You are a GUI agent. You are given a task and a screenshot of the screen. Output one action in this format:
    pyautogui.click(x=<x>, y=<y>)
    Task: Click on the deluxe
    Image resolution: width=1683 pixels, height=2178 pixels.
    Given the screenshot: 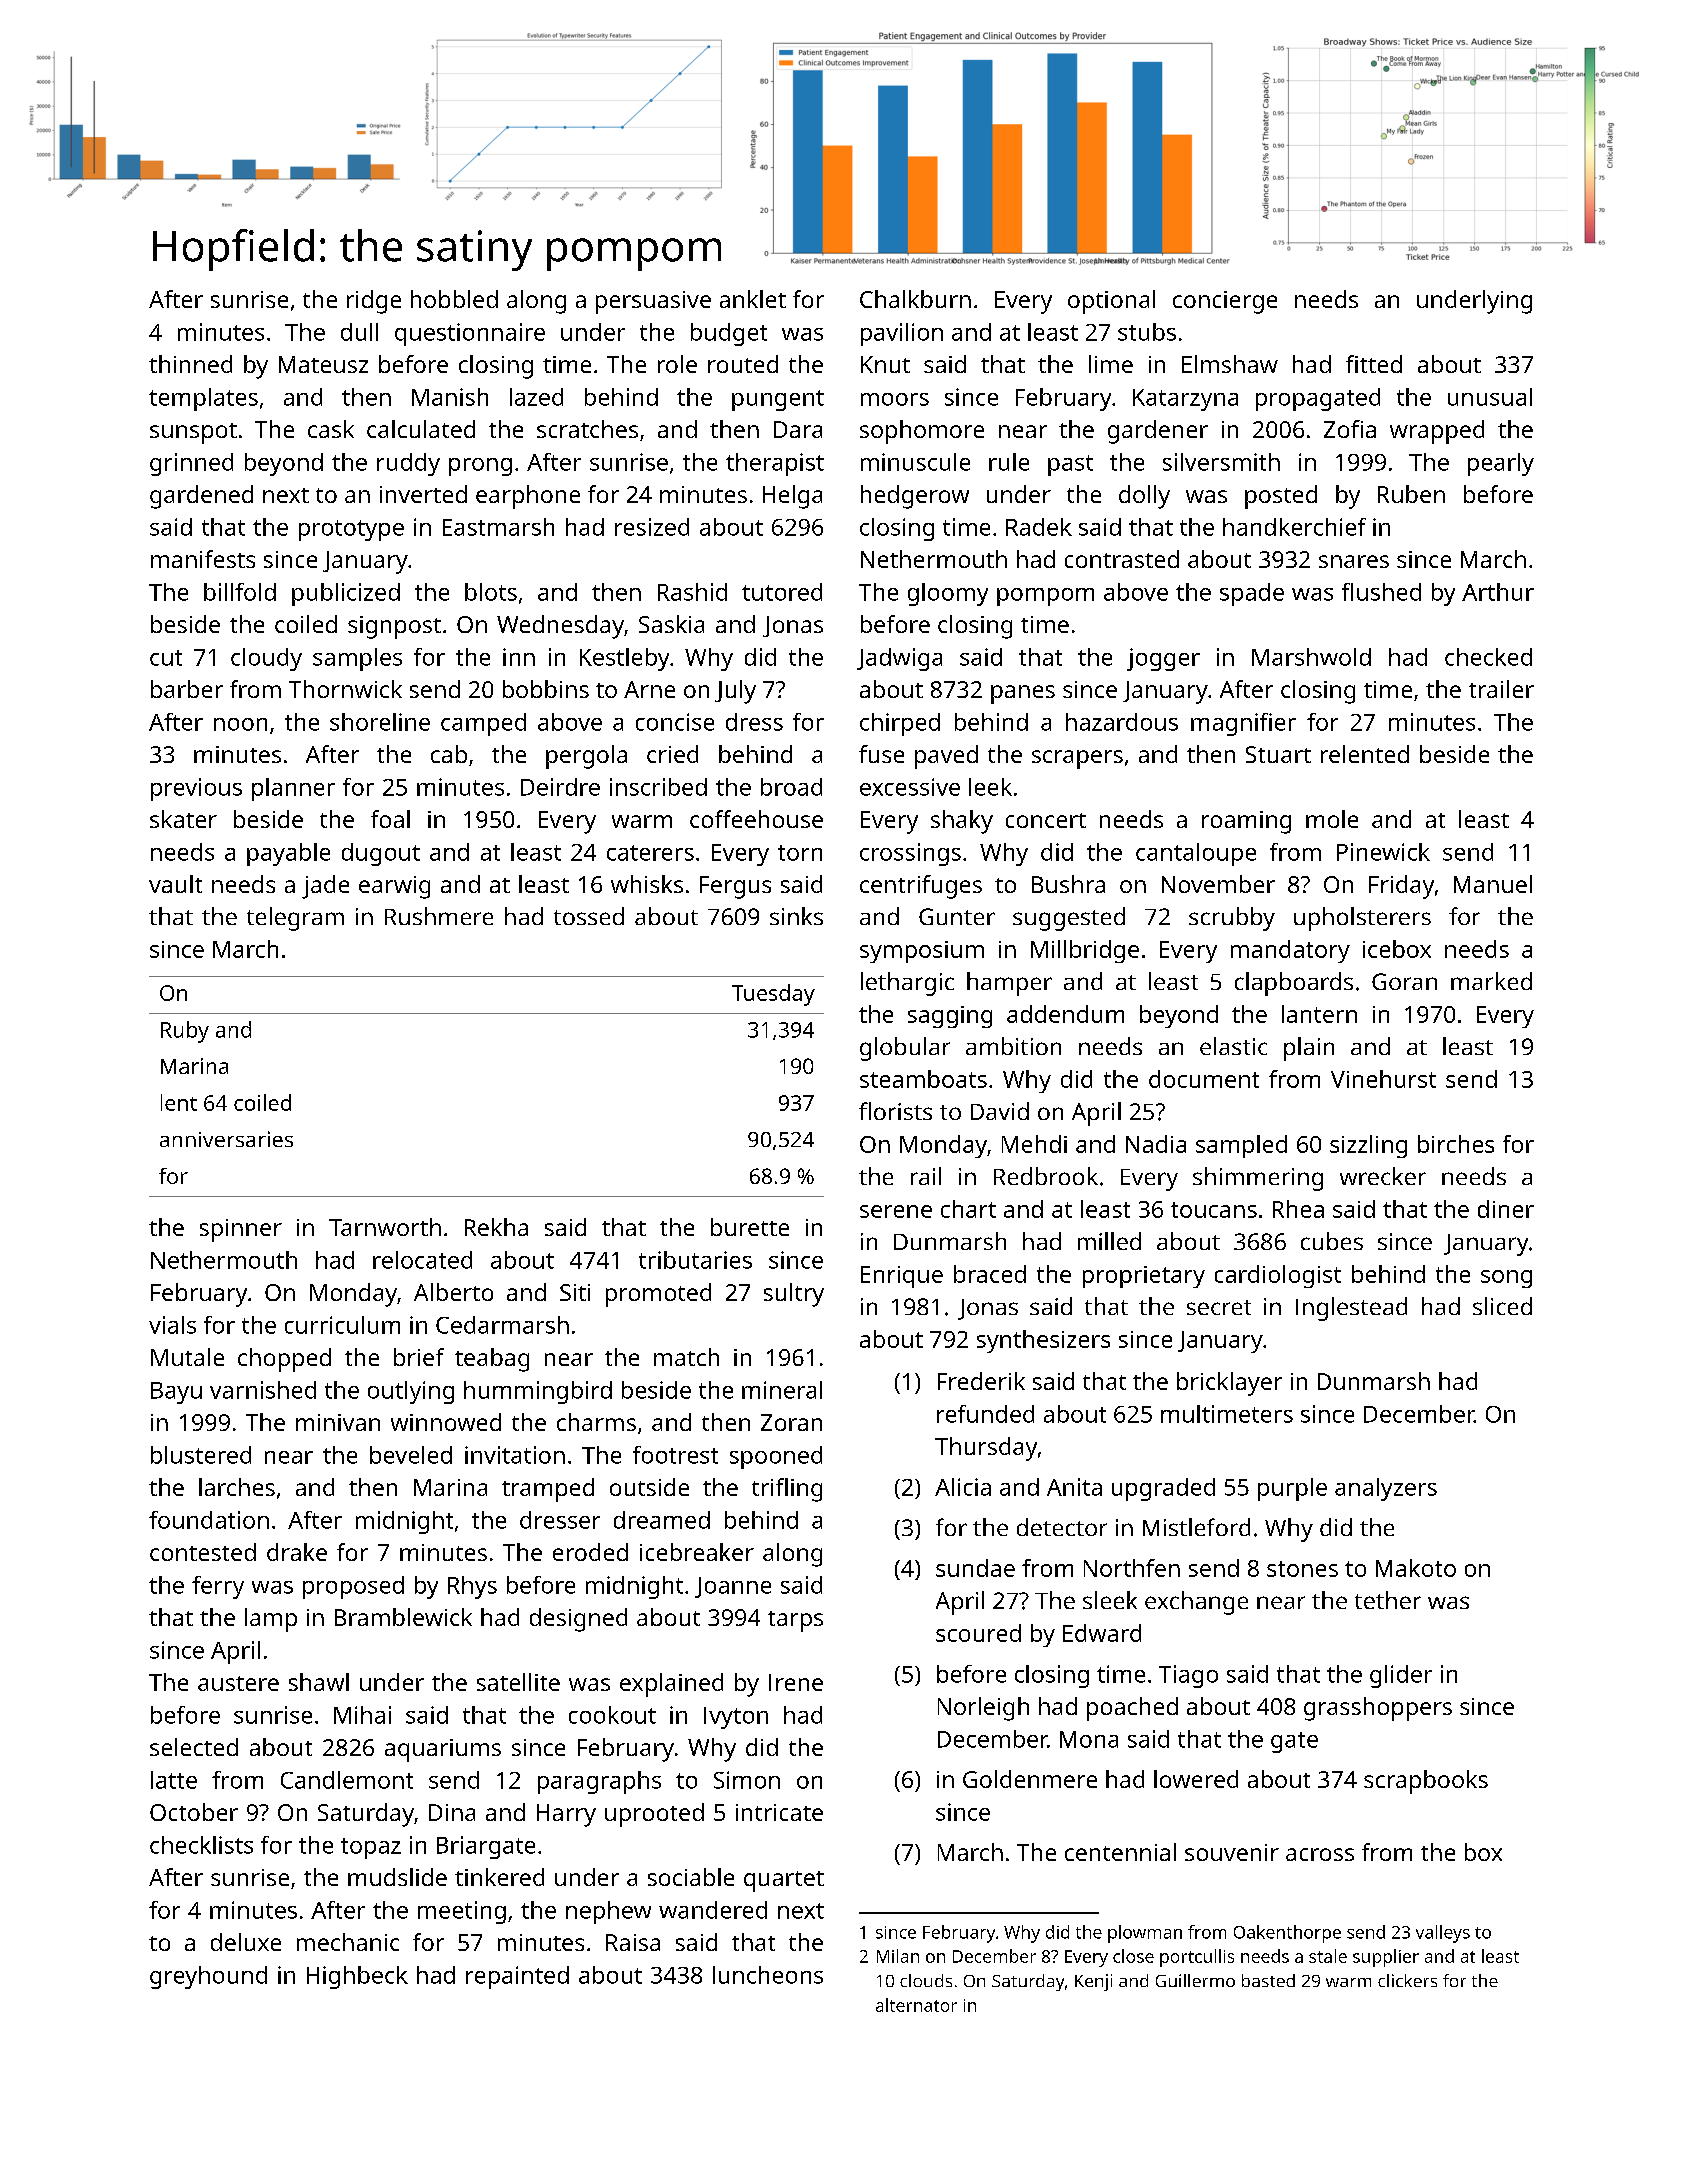 What is the action you would take?
    pyautogui.click(x=246, y=1942)
